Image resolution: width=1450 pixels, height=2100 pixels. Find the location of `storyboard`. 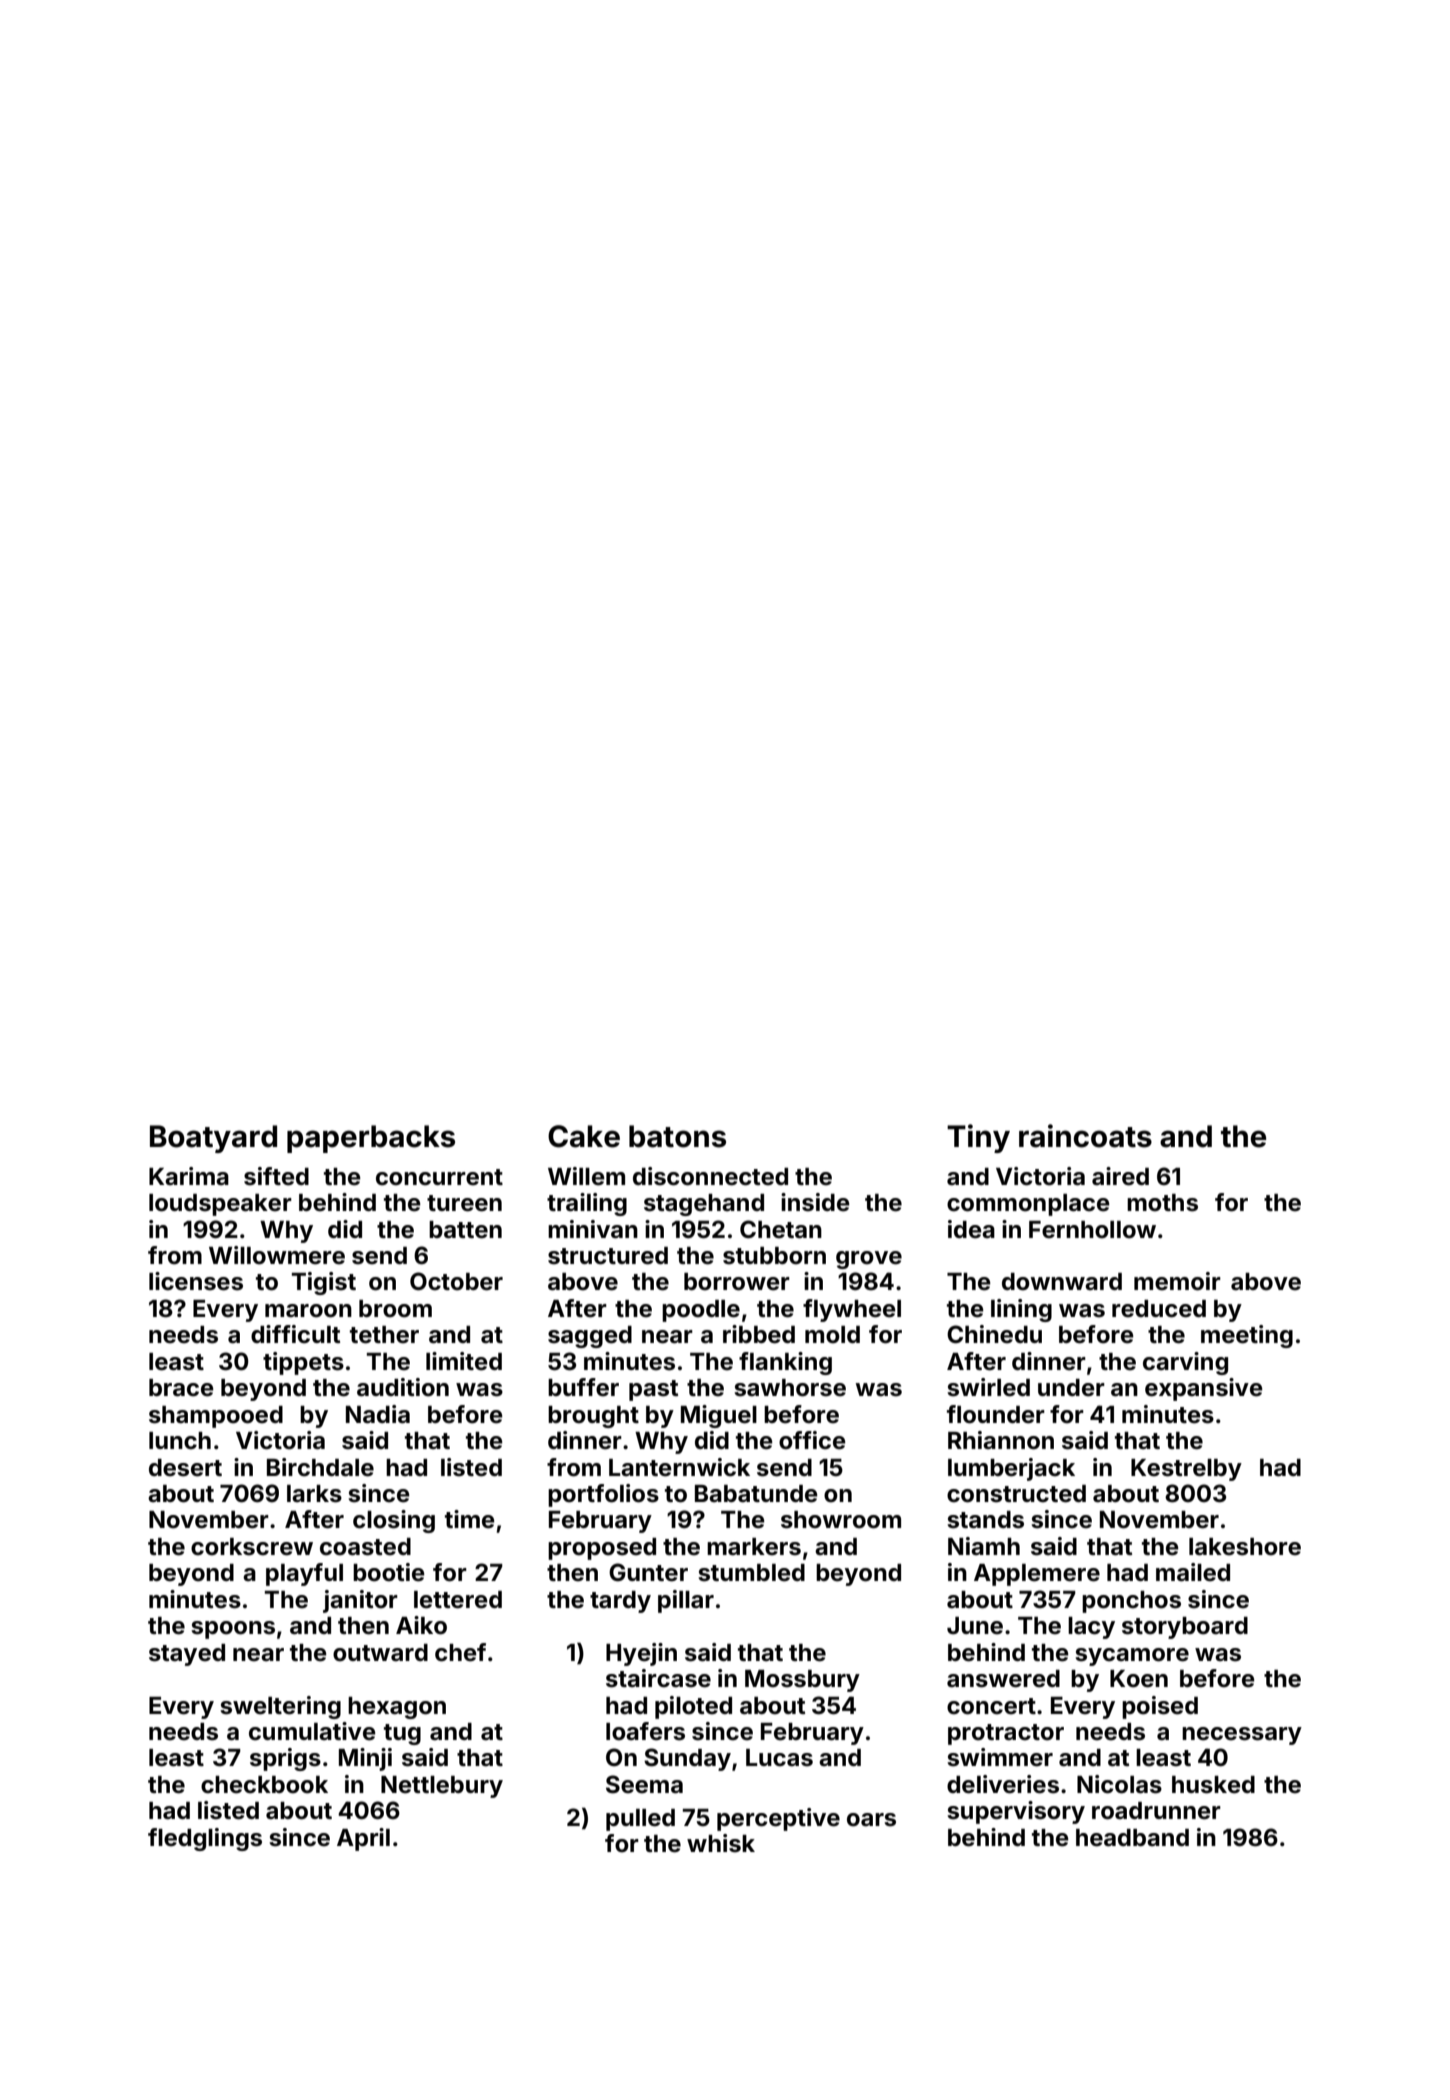

storyboard is located at coordinates (1185, 1628).
